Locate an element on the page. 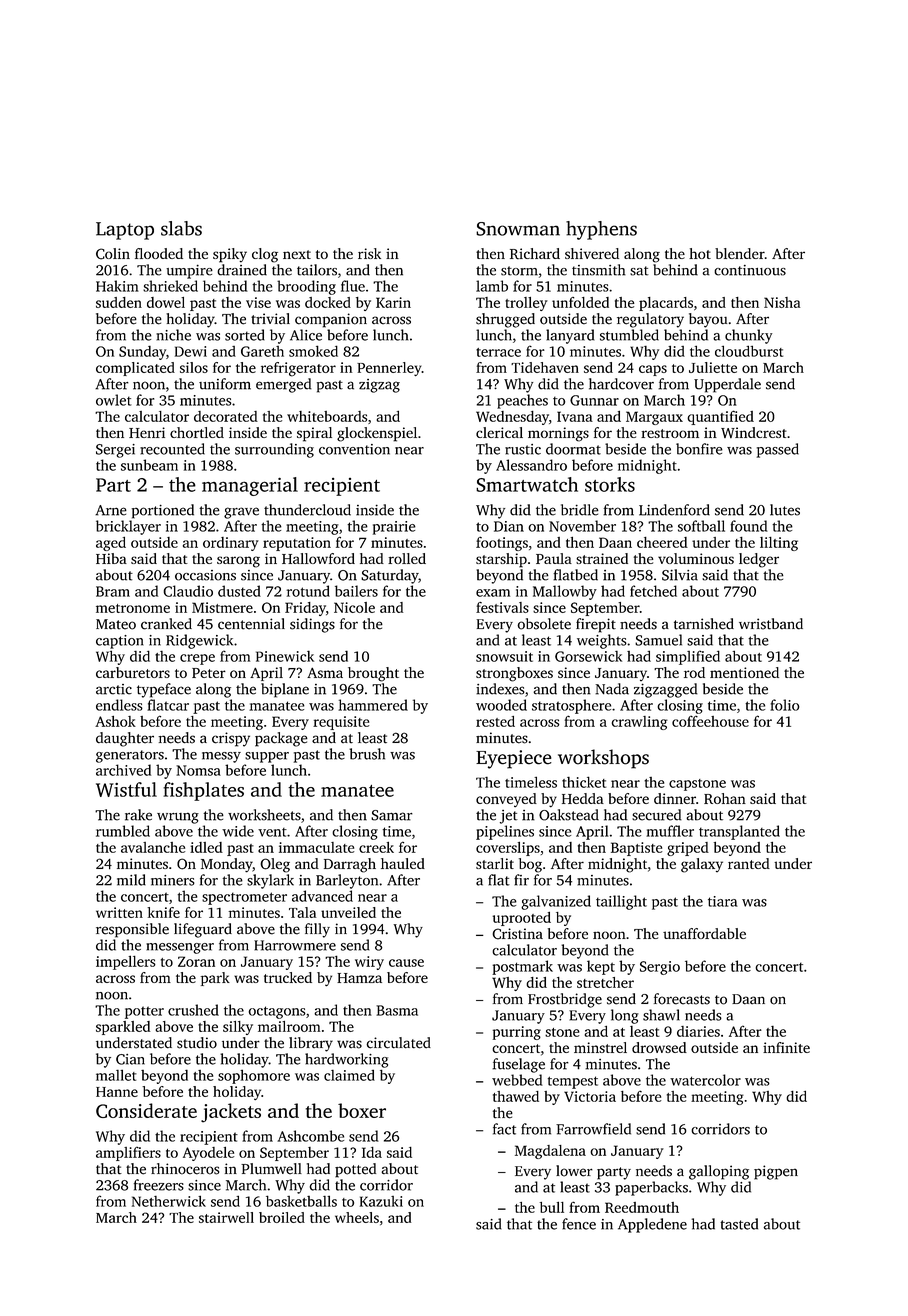  crawling is located at coordinates (640, 723).
